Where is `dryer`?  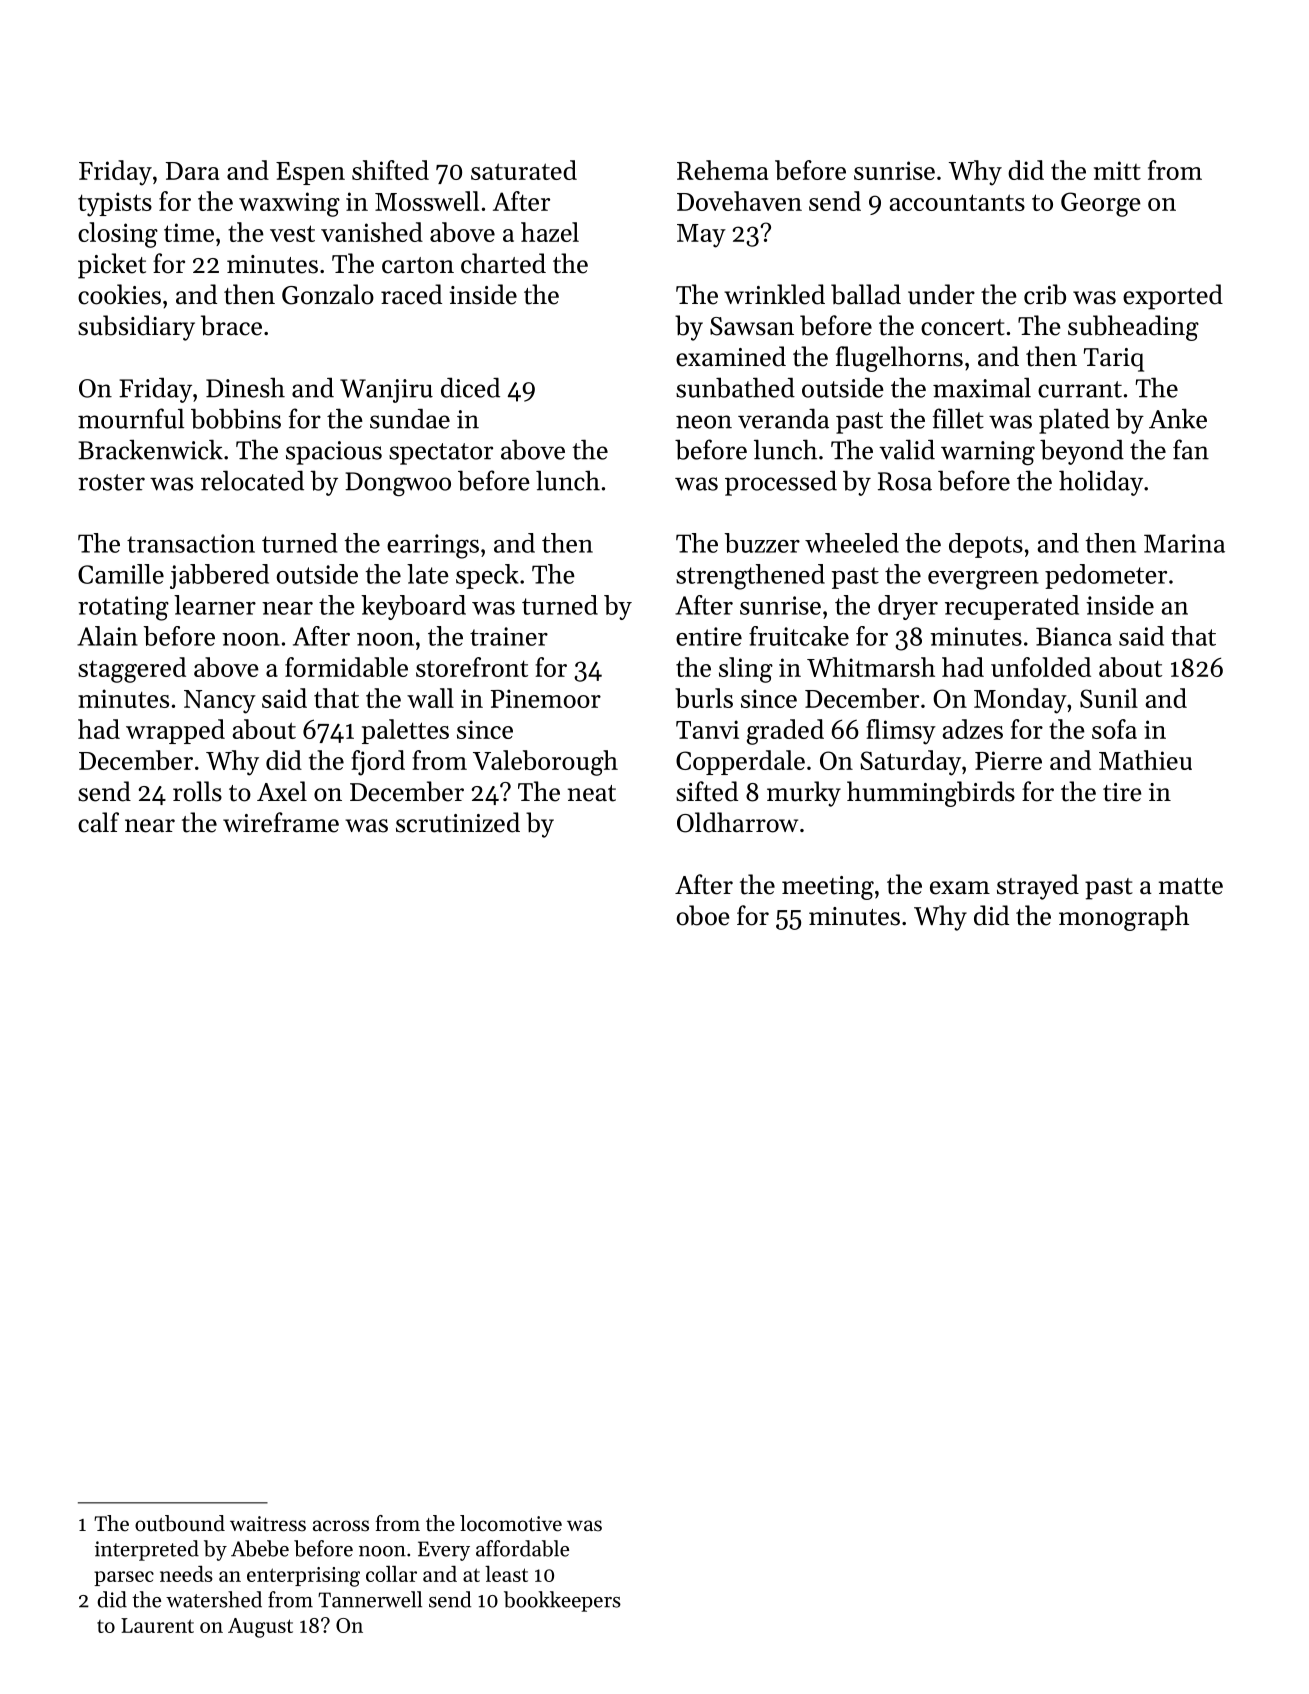
dryer is located at coordinates (908, 607).
